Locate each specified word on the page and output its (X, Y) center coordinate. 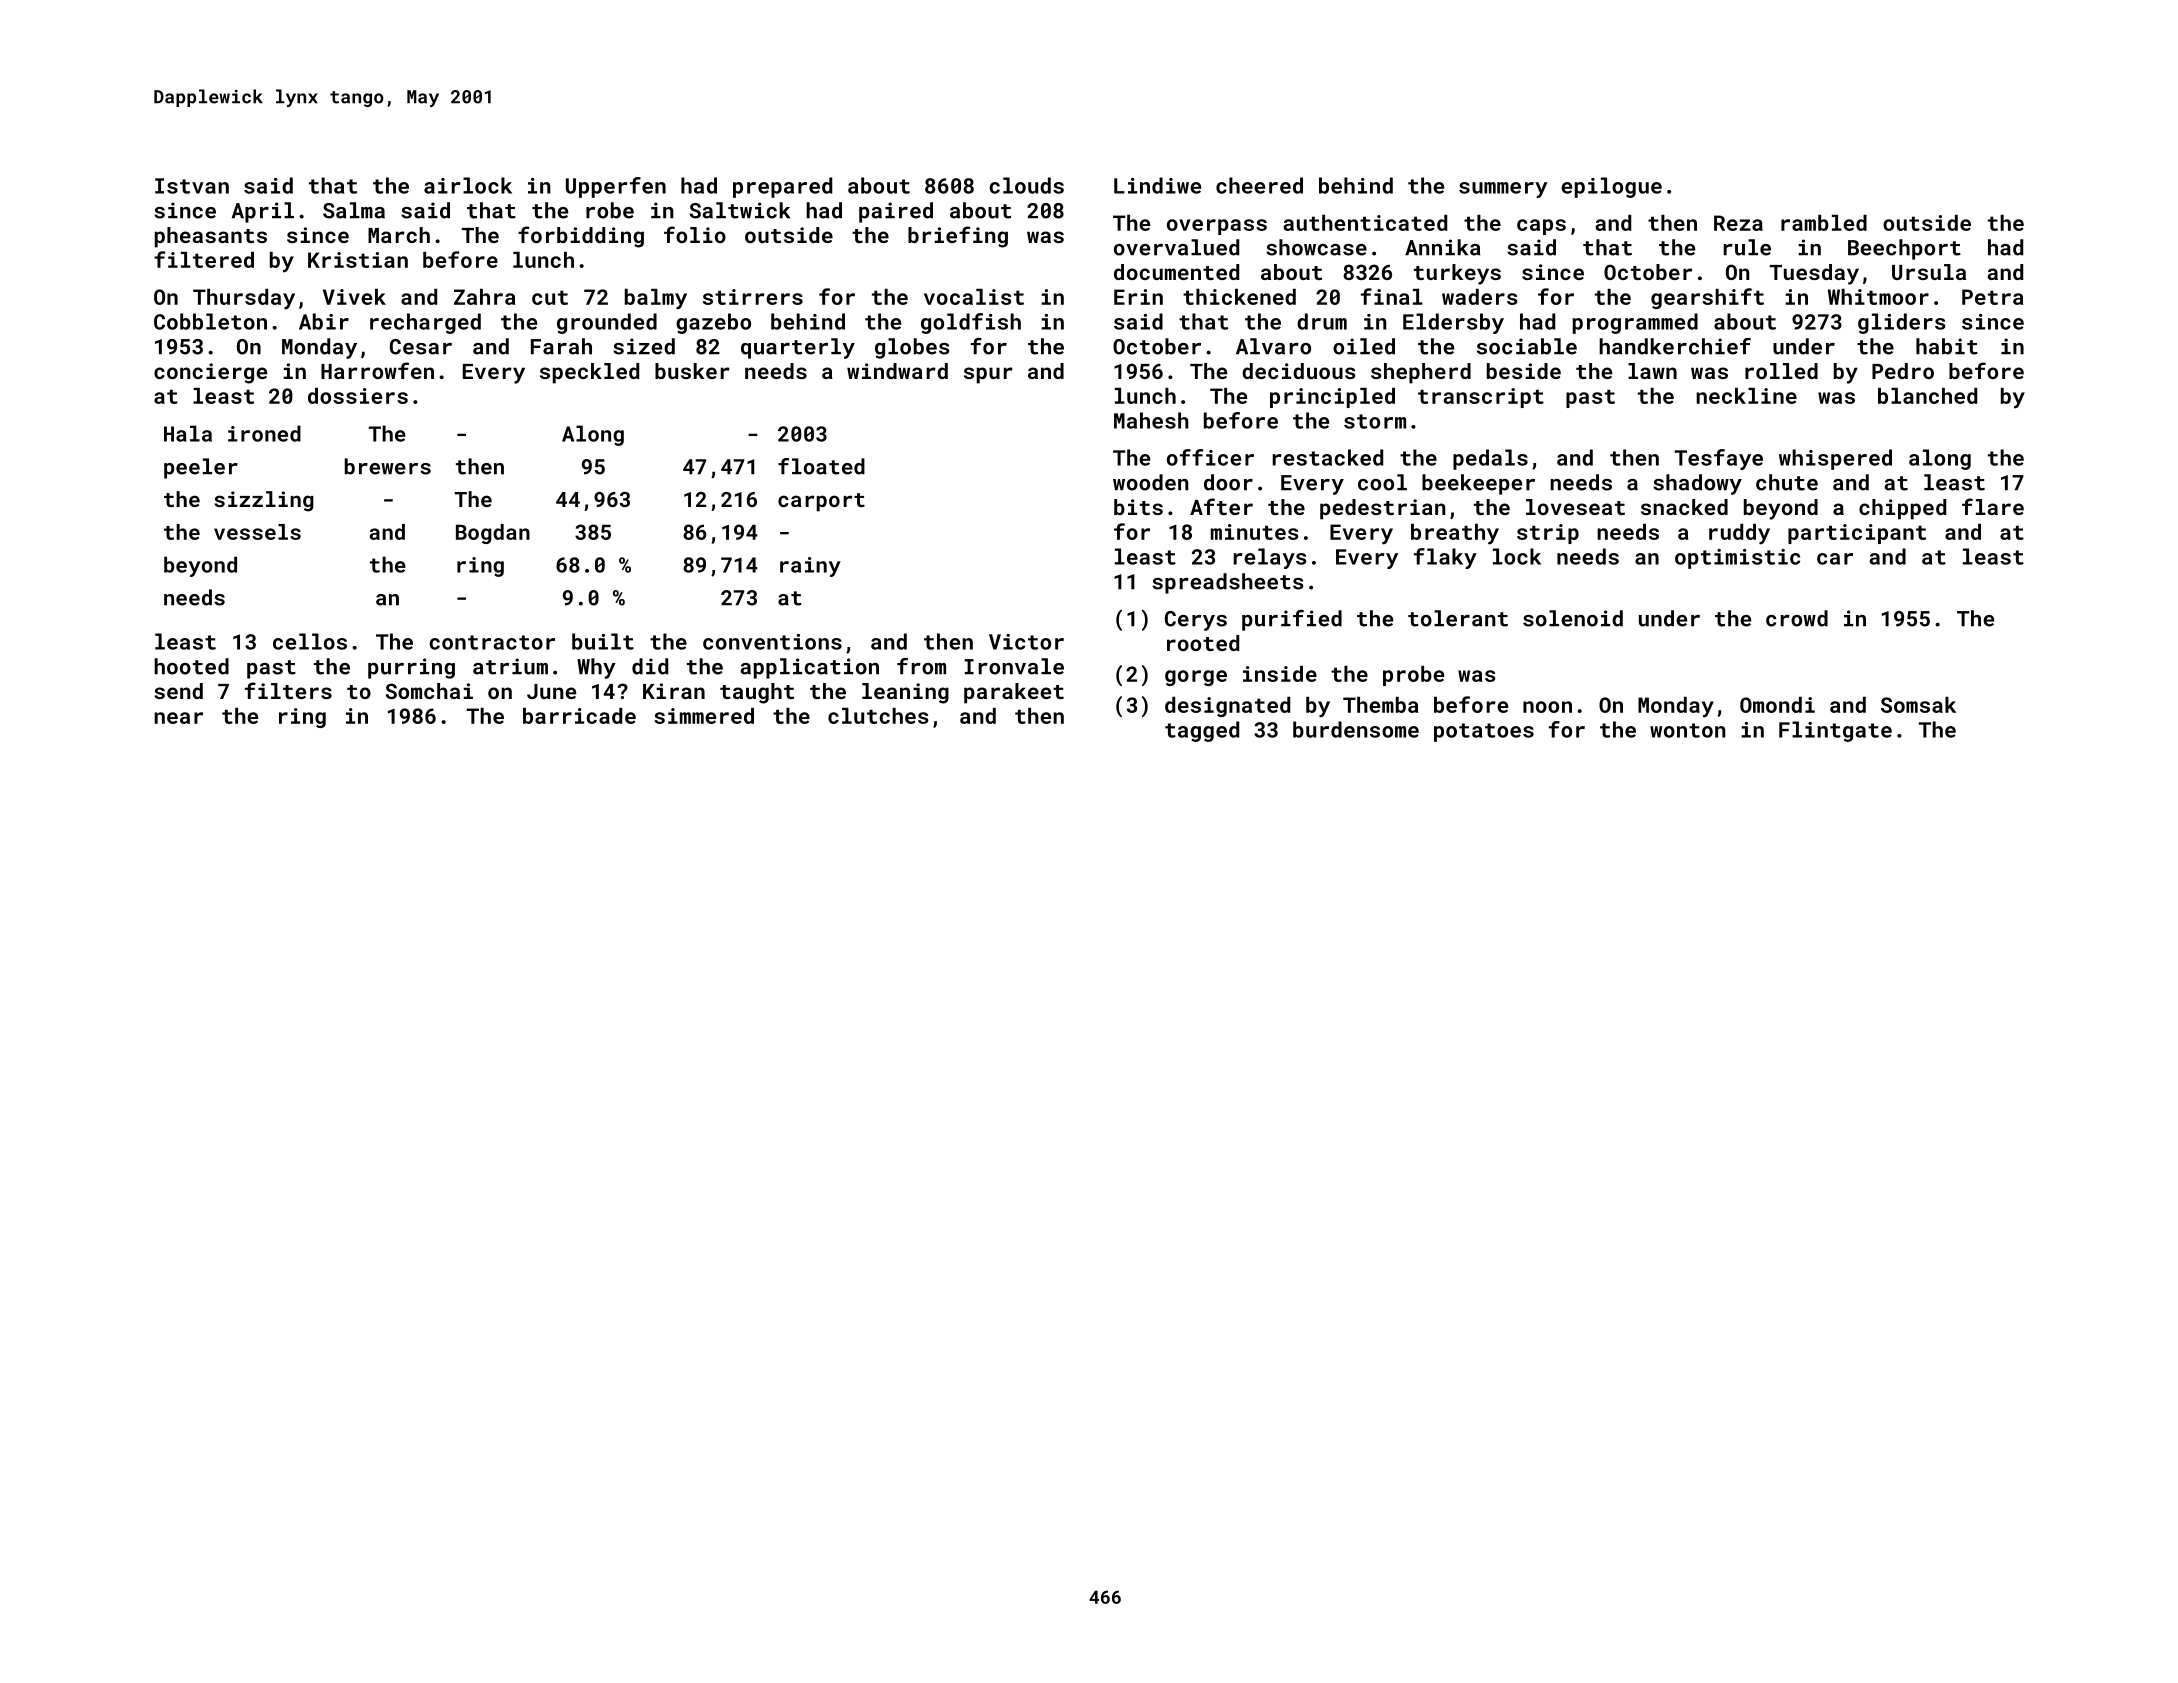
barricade (579, 716)
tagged (1202, 731)
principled (1332, 398)
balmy (656, 299)
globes (912, 348)
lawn (1652, 371)
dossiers (358, 396)
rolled (1781, 371)
